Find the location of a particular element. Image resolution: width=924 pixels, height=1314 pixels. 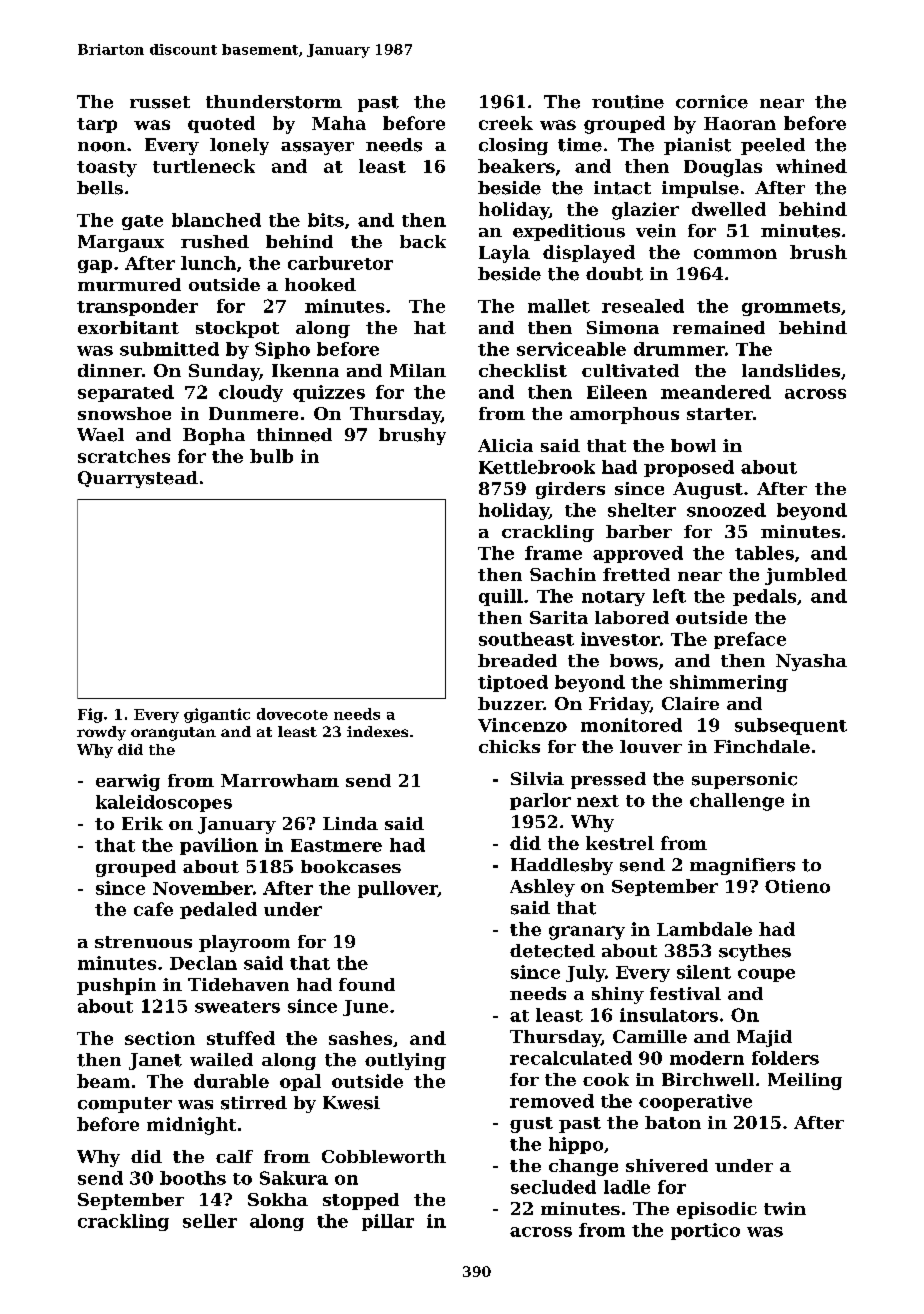

Sipho is located at coordinates (282, 350).
